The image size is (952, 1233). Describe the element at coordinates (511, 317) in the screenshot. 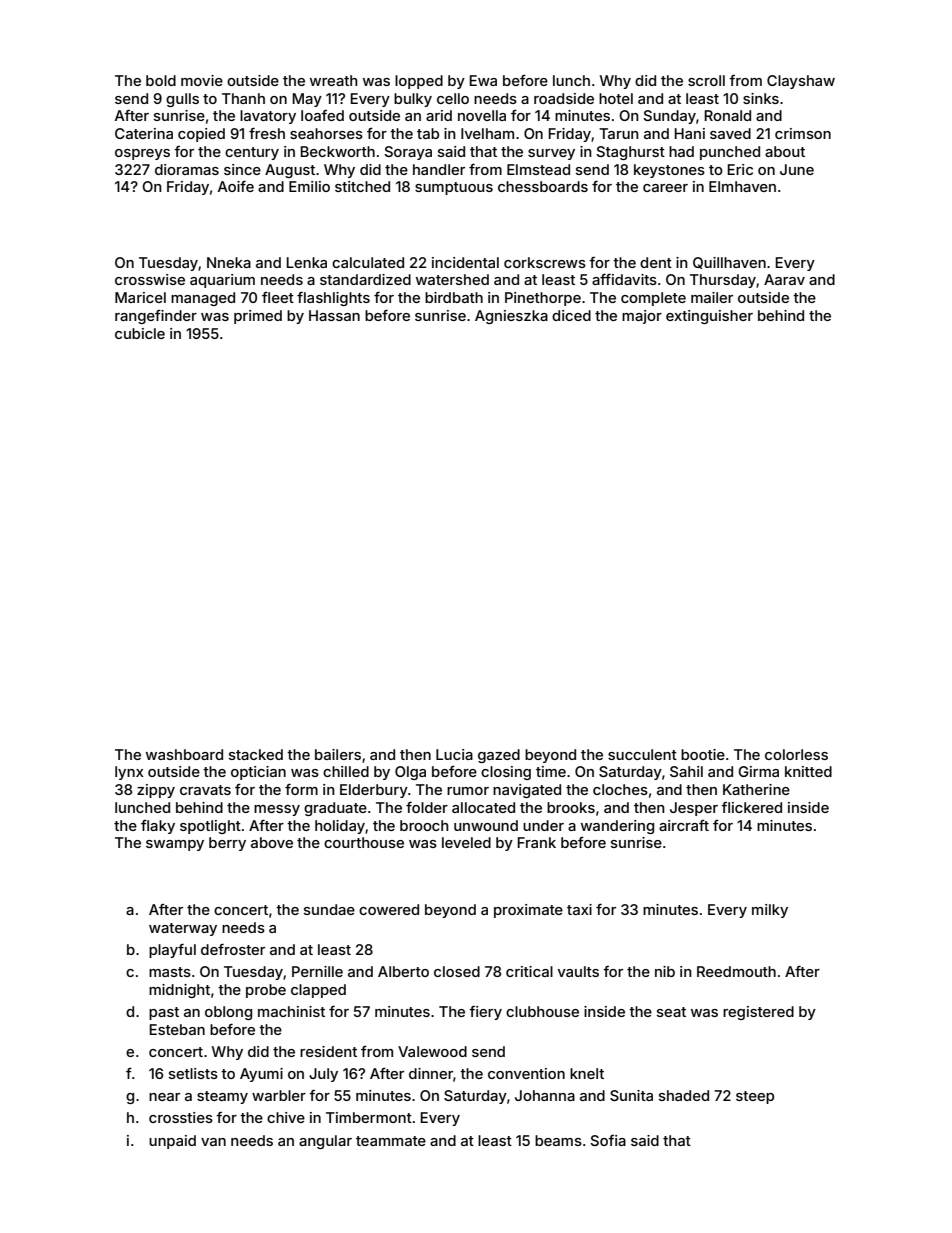

I see `Agnieszka` at that location.
